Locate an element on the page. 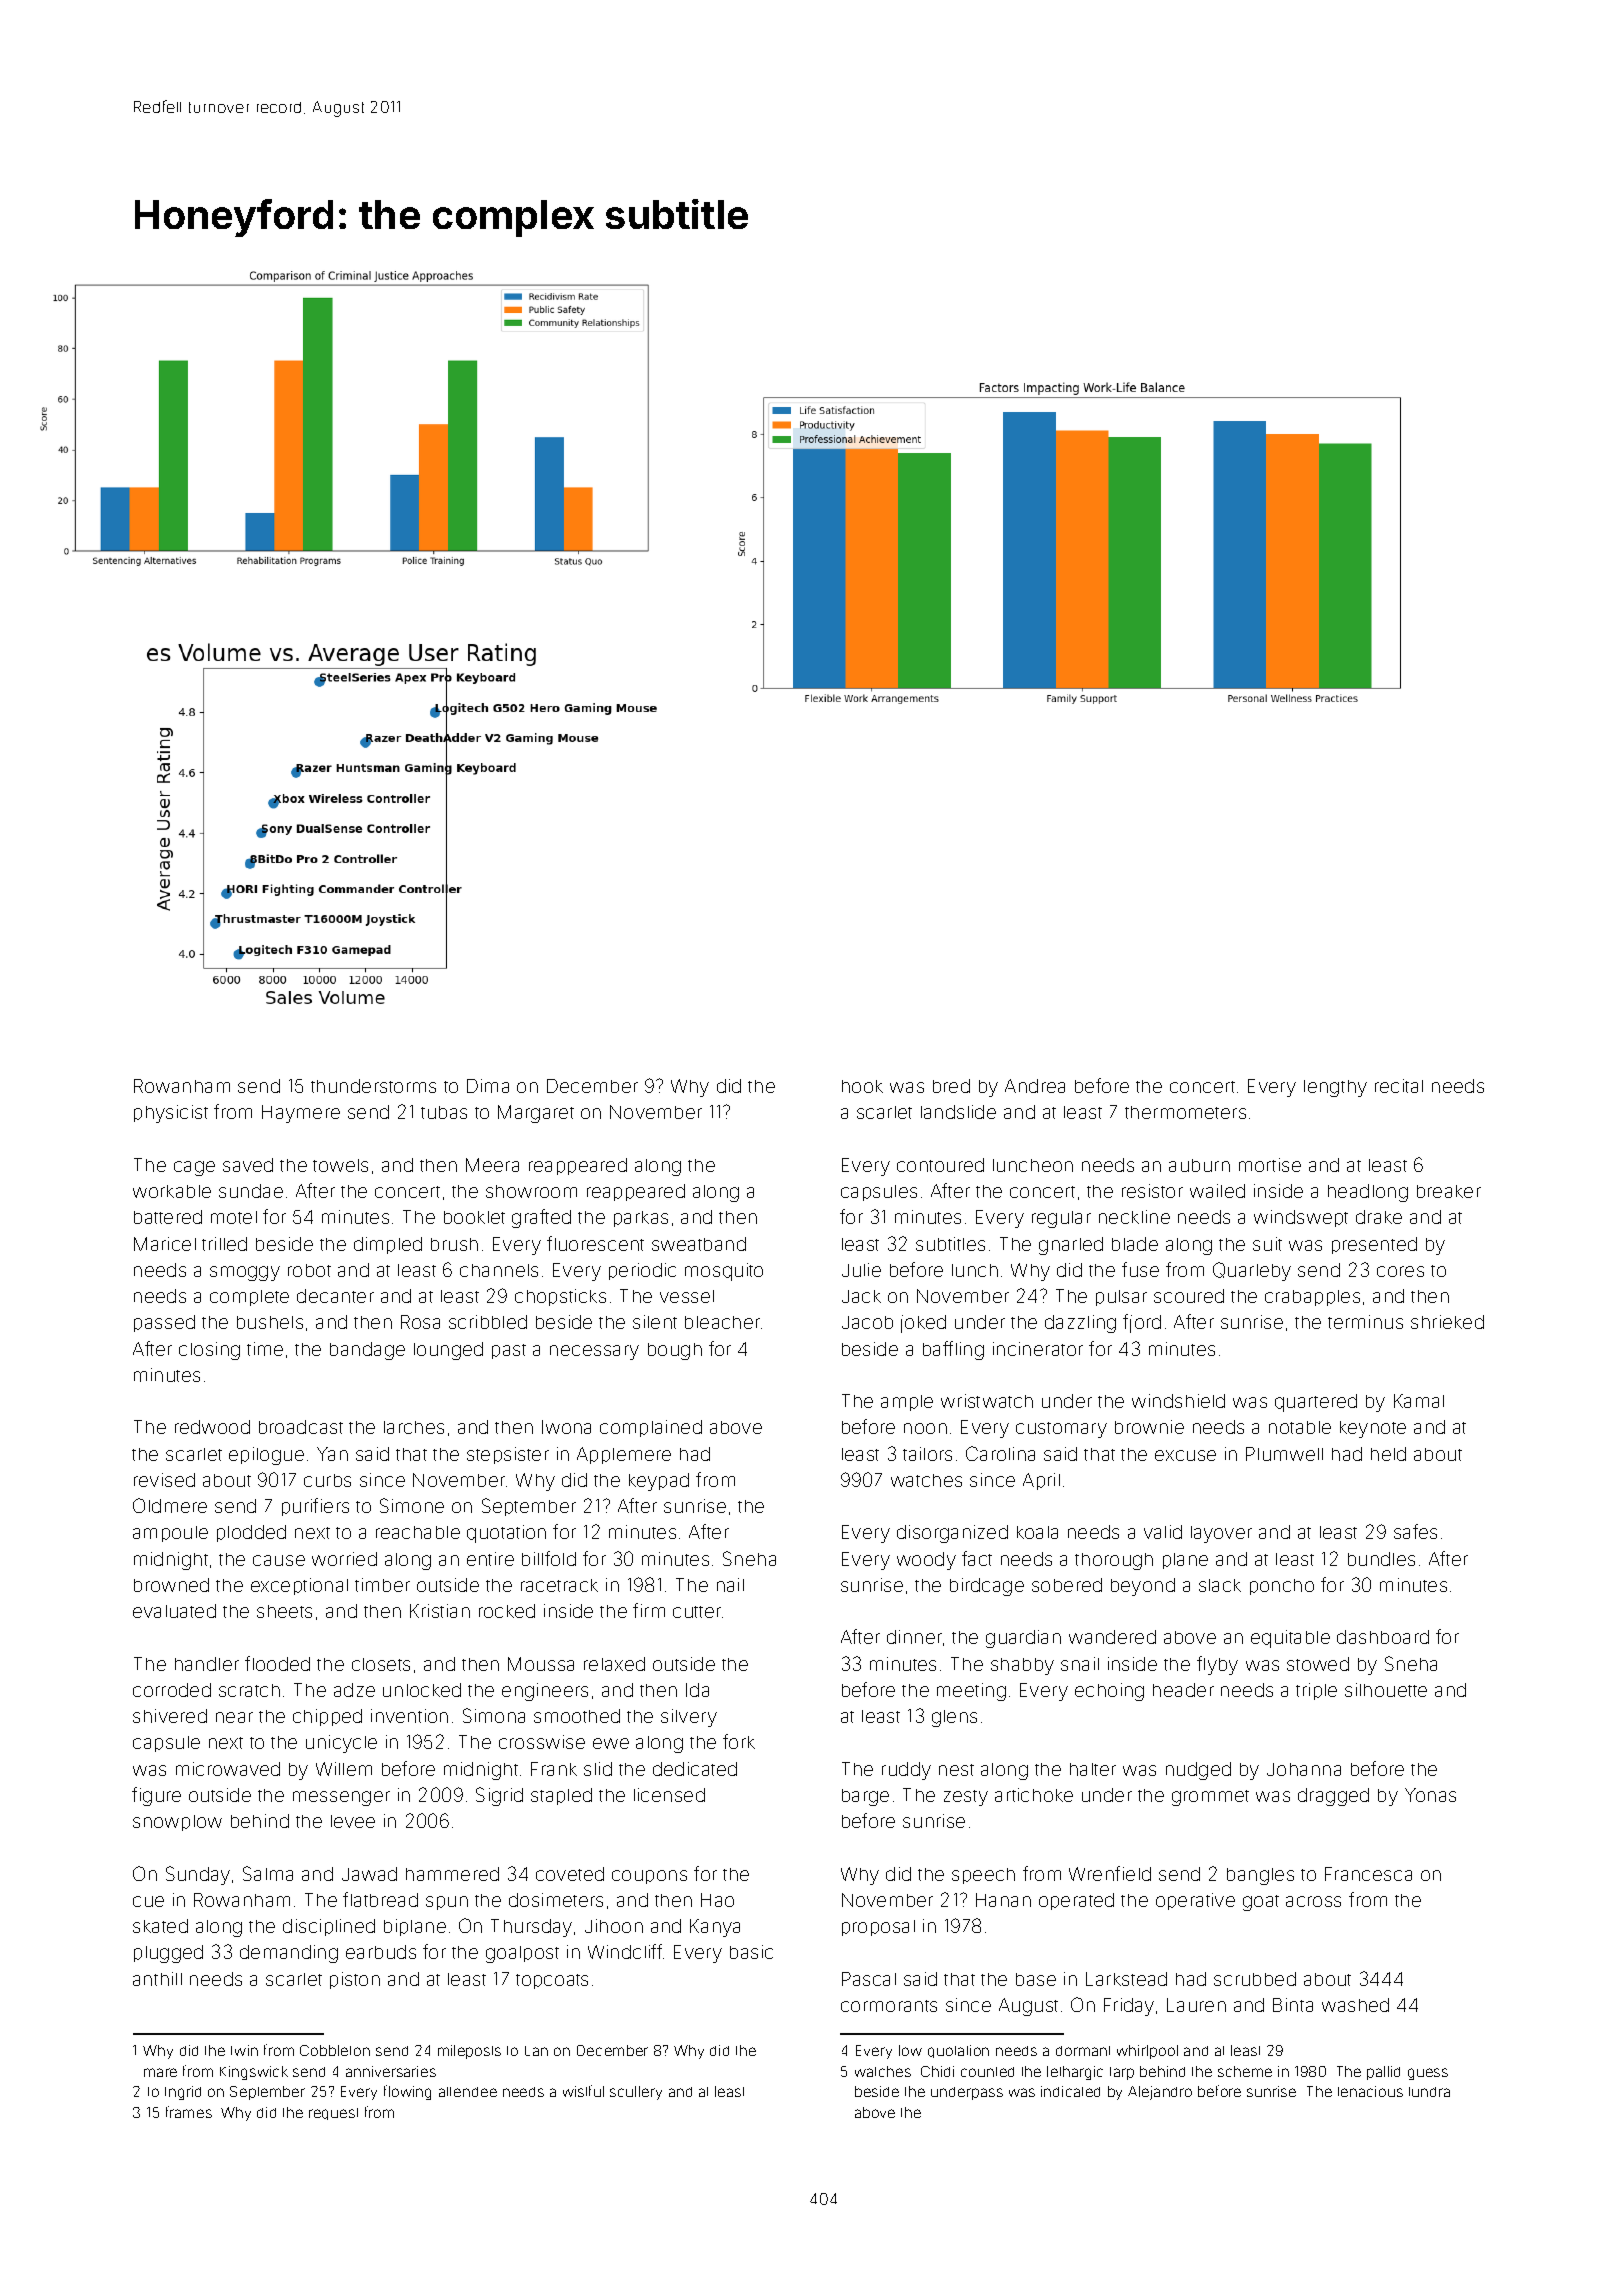  complained is located at coordinates (651, 1428).
